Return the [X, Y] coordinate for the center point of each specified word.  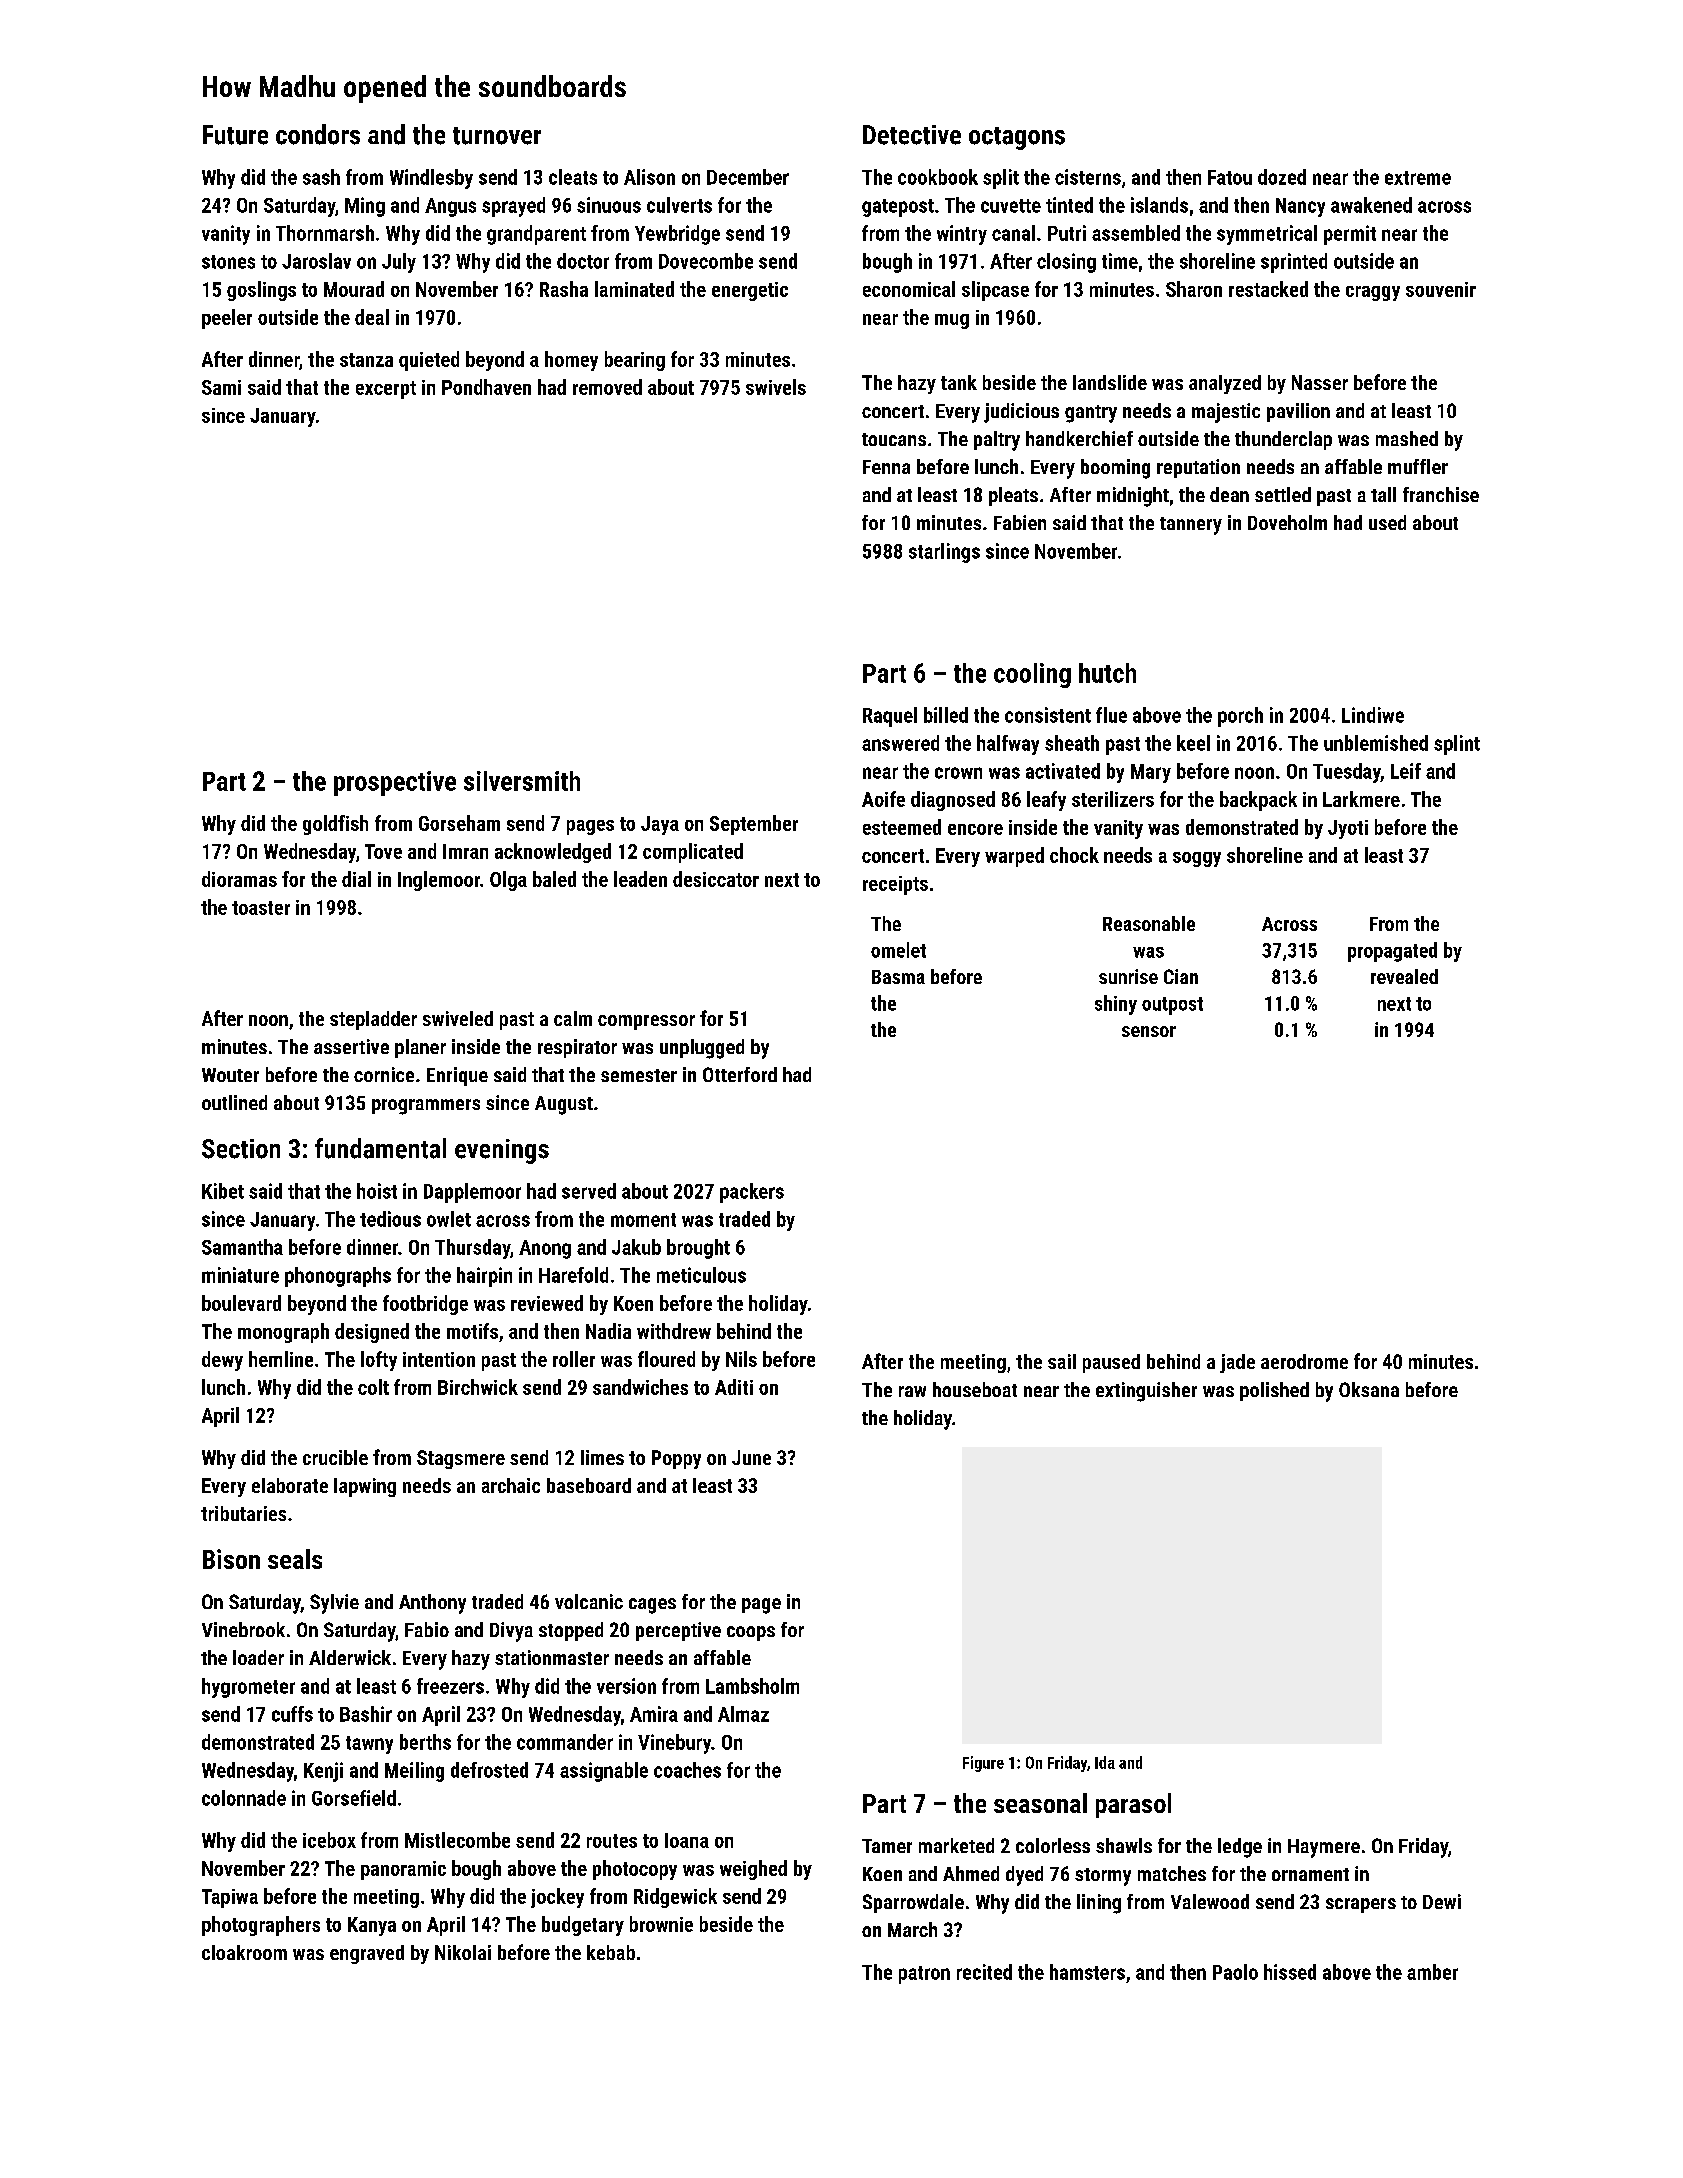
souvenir [1441, 289]
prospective [395, 783]
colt [373, 1387]
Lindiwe [1373, 715]
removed [607, 387]
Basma [898, 977]
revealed [1404, 976]
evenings [502, 1151]
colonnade [244, 1798]
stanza [366, 360]
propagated [1392, 952]
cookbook [938, 177]
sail [1062, 1361]
